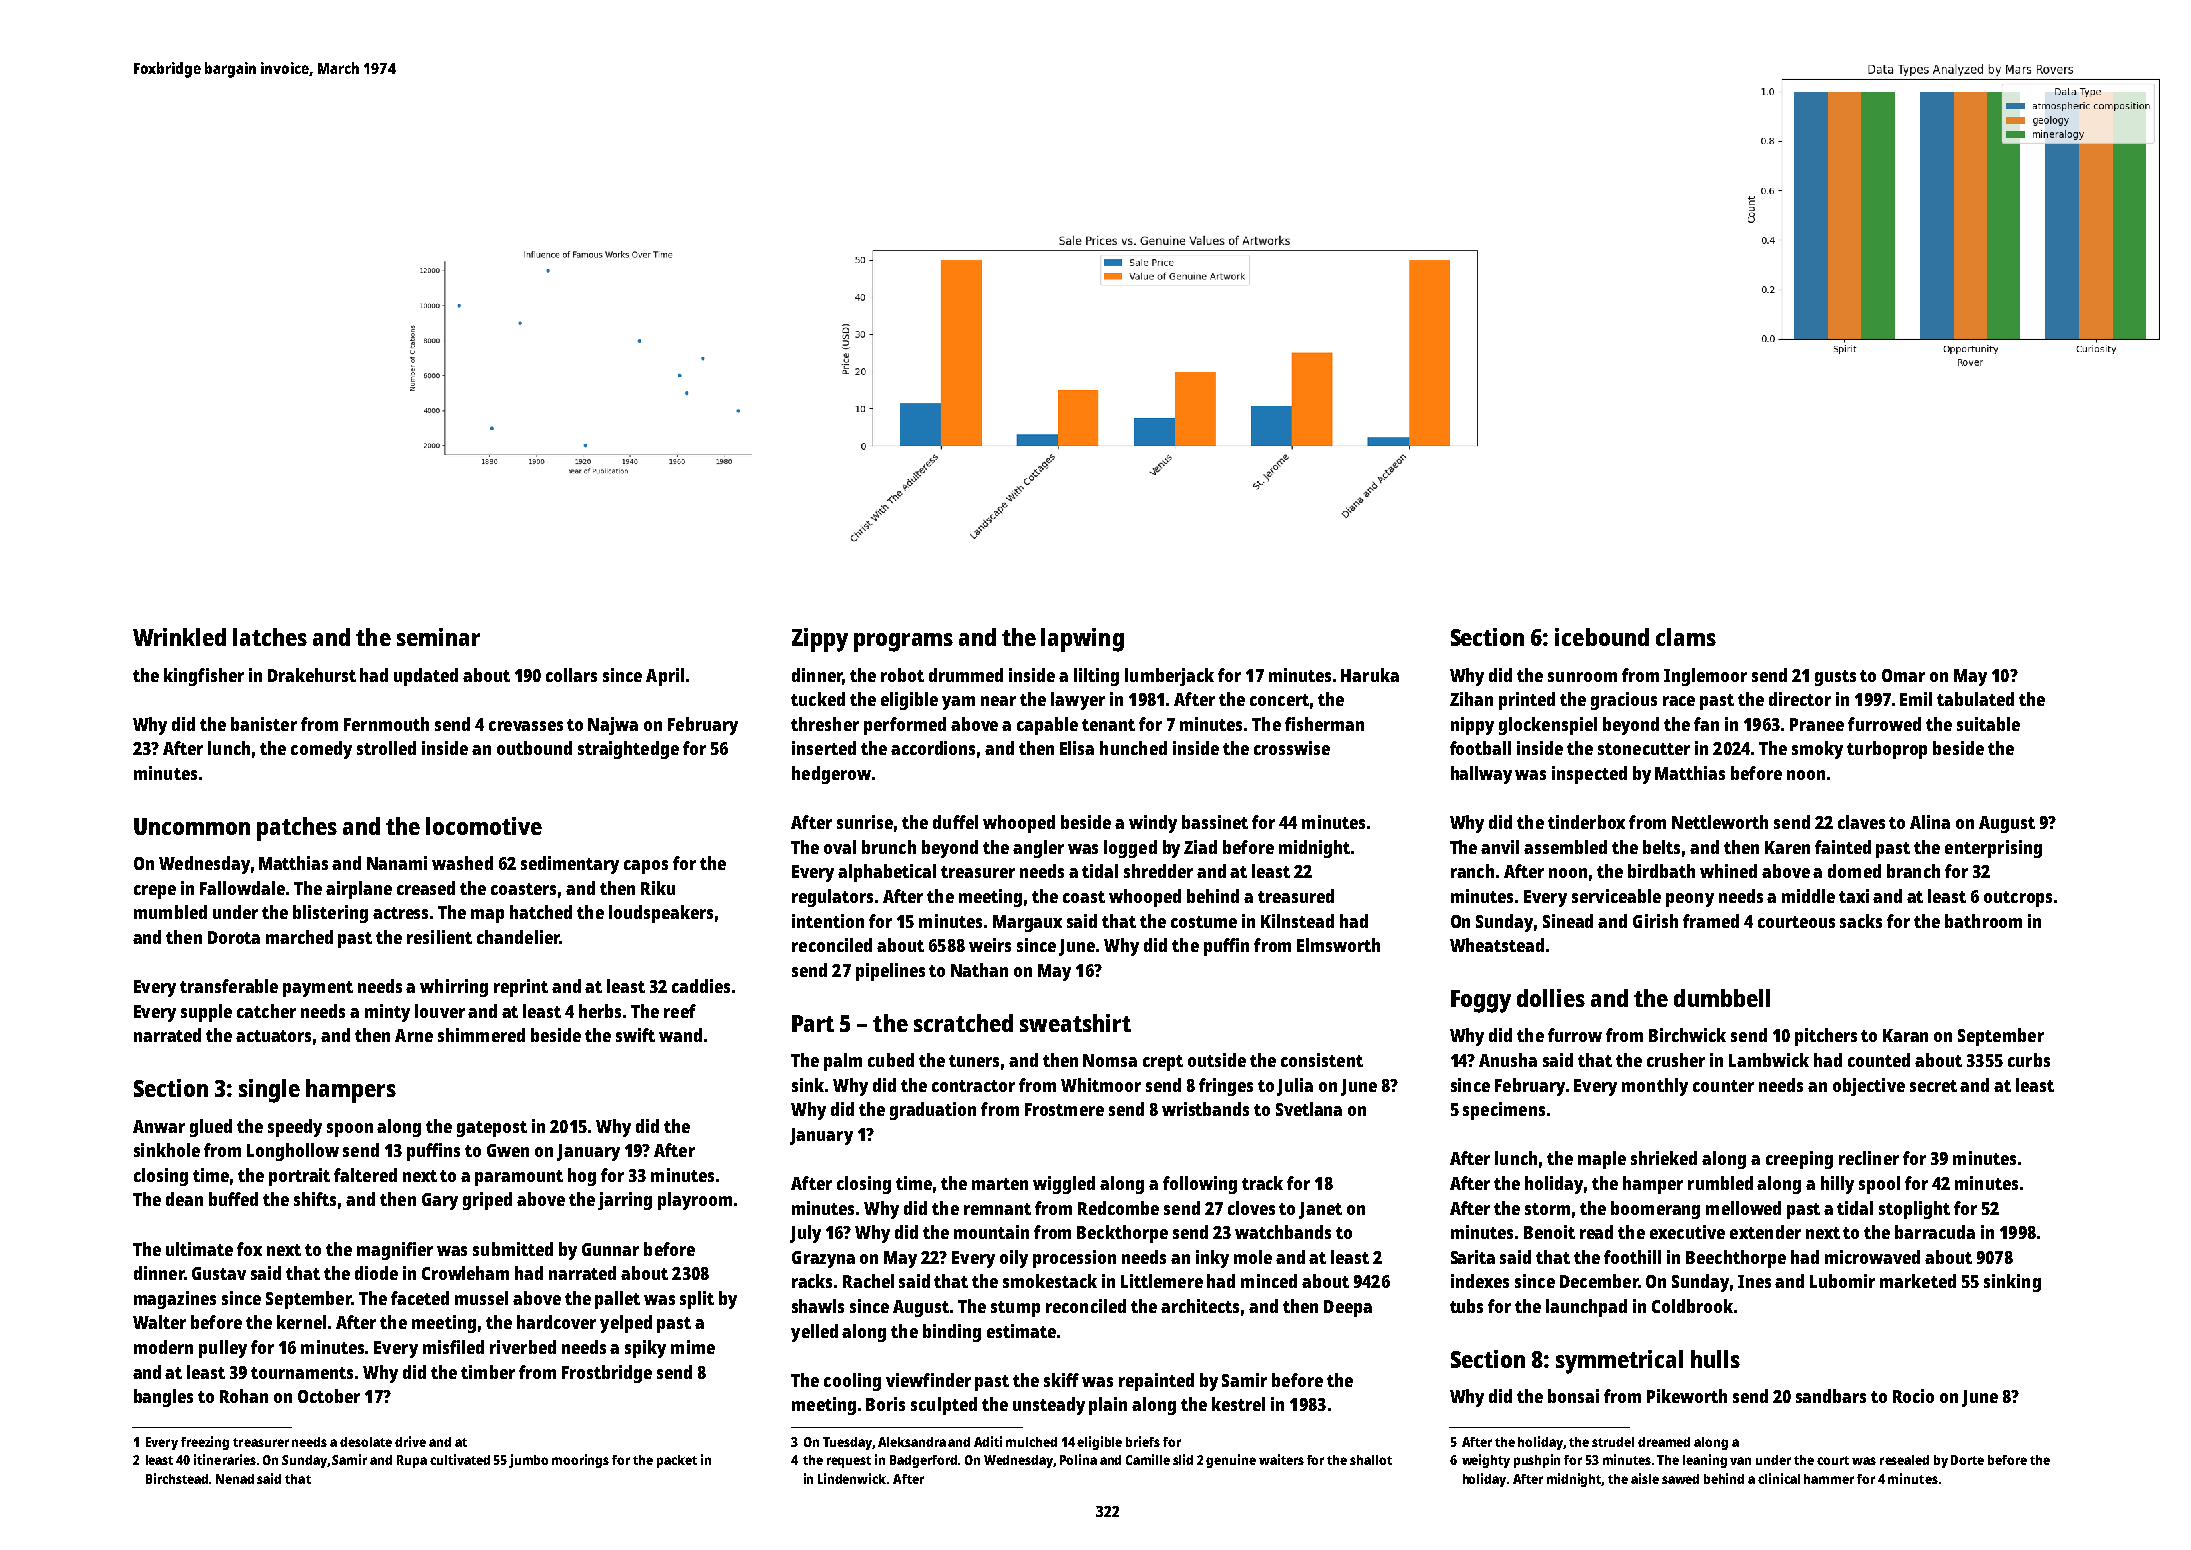 This document has width=2191, height=1550. I want to click on seminar, so click(438, 637).
